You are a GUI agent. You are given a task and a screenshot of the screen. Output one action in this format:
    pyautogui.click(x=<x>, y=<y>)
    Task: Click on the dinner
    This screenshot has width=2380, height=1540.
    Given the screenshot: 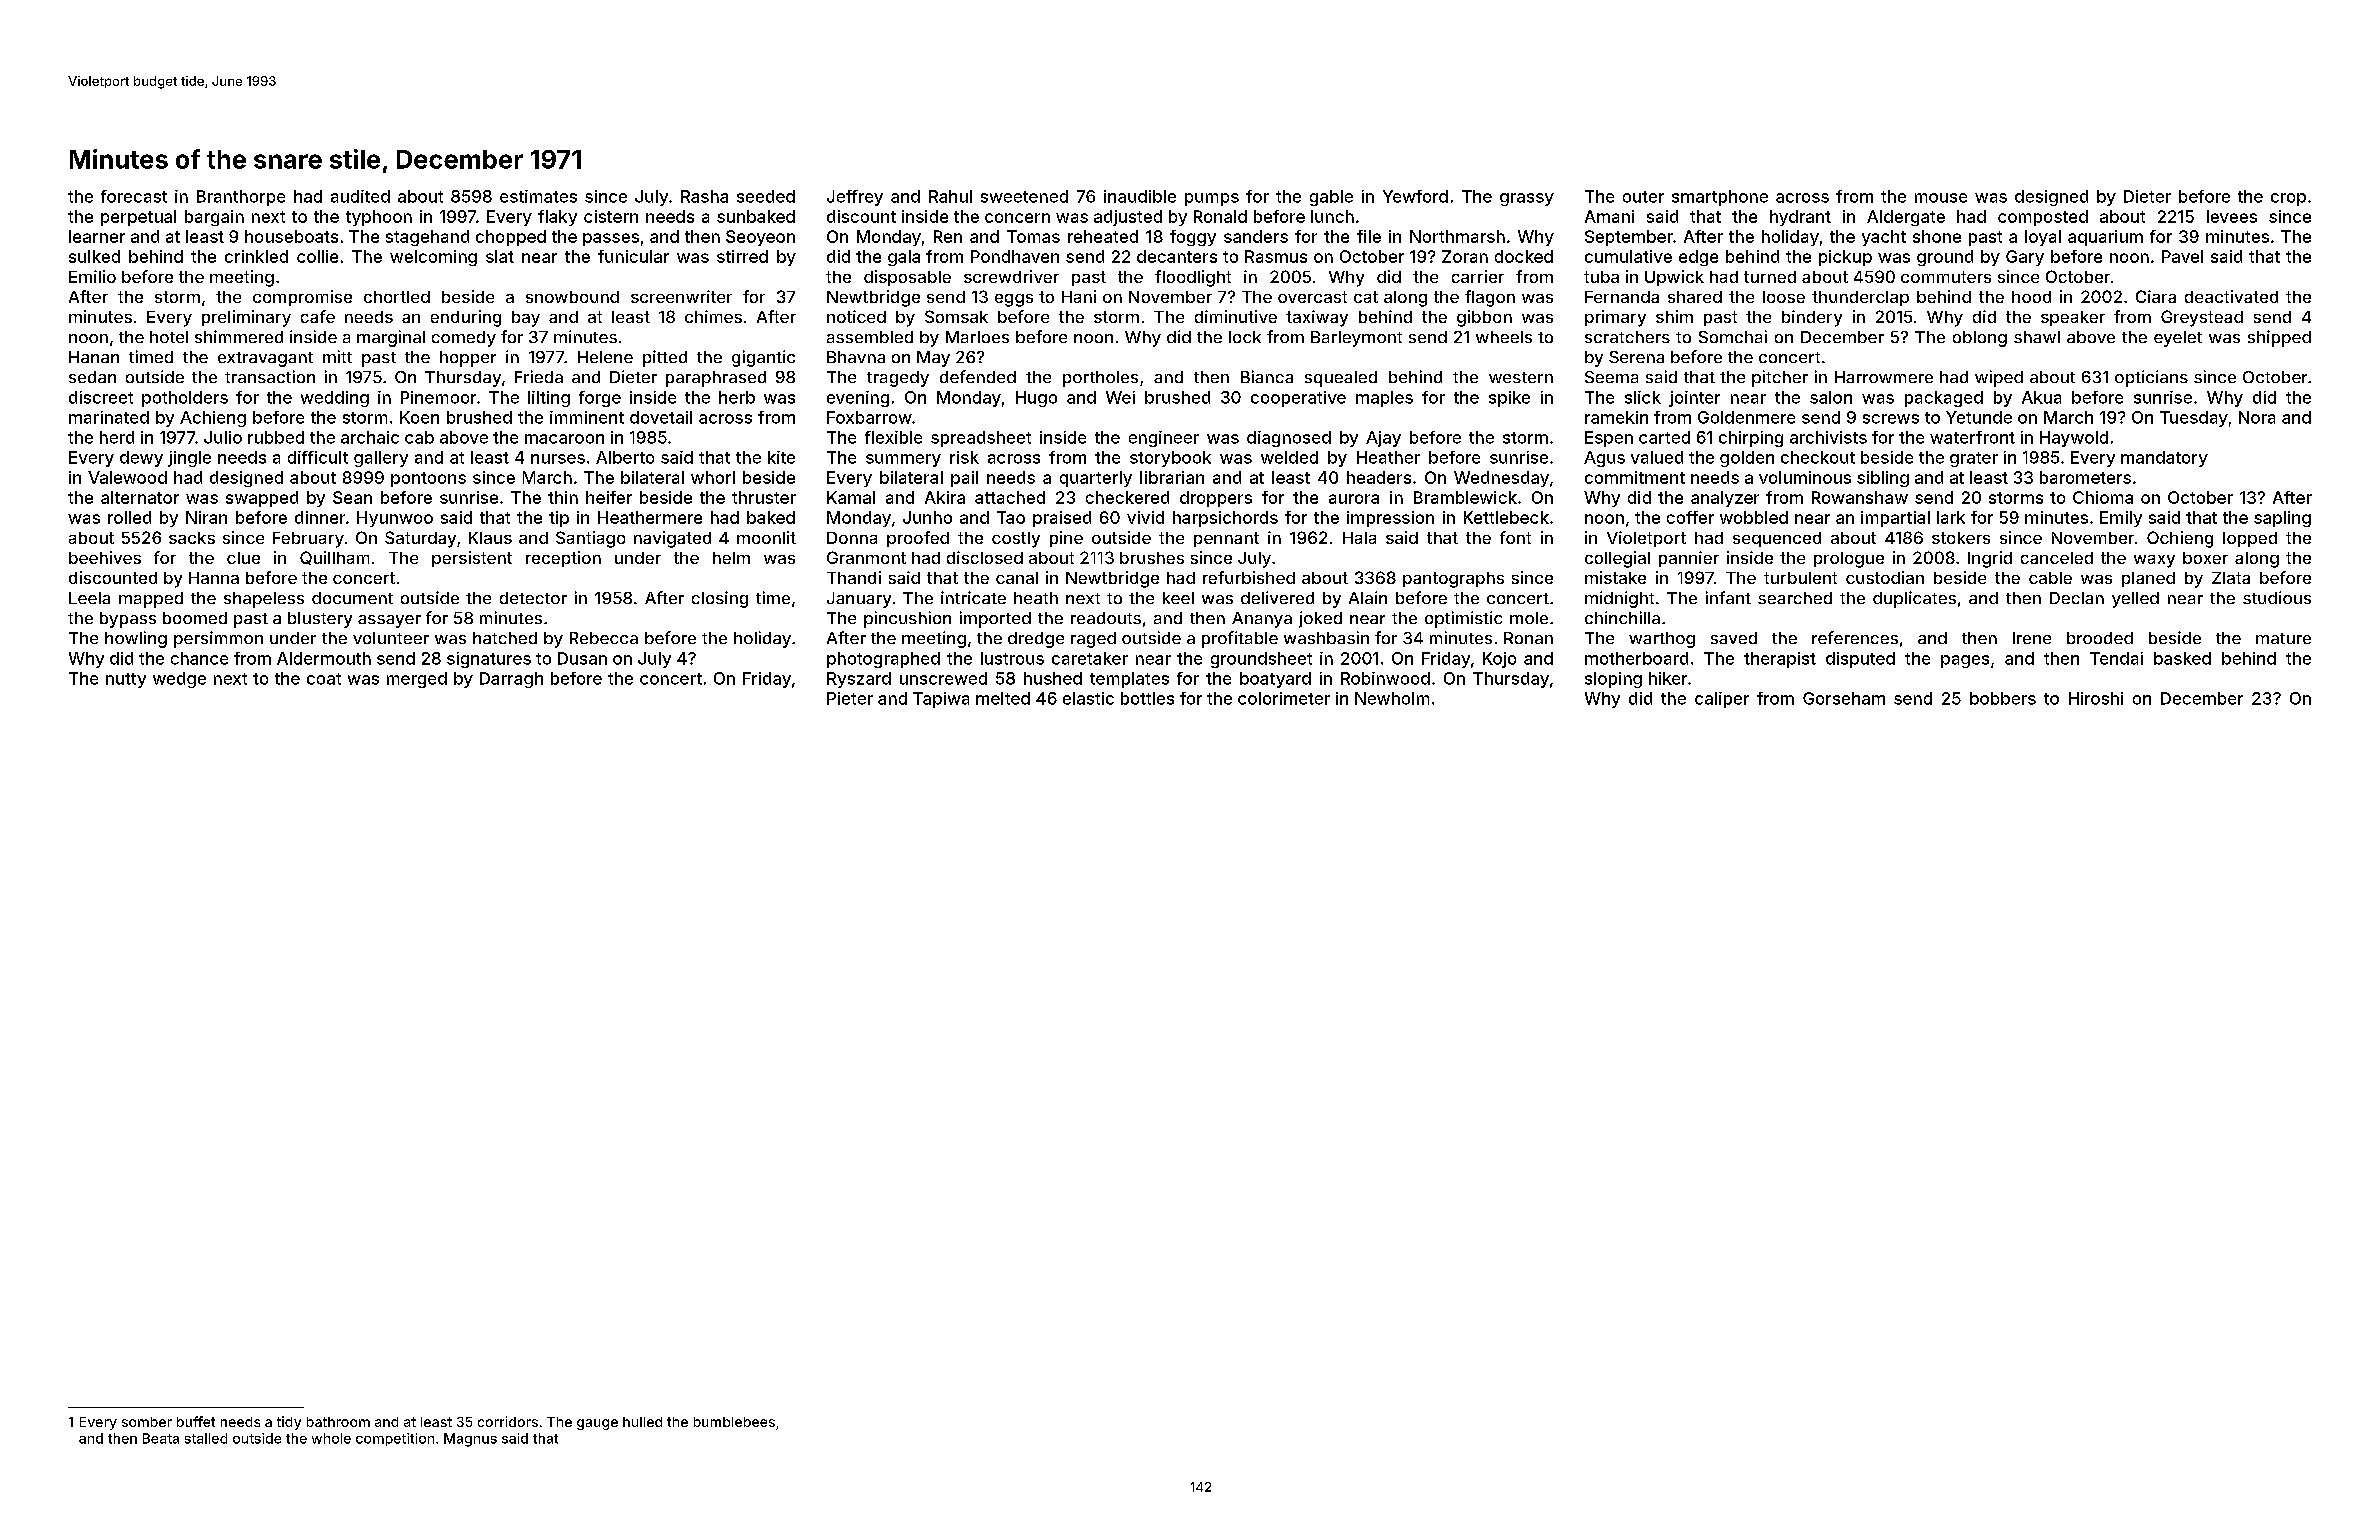 What is the action you would take?
    pyautogui.click(x=320, y=517)
